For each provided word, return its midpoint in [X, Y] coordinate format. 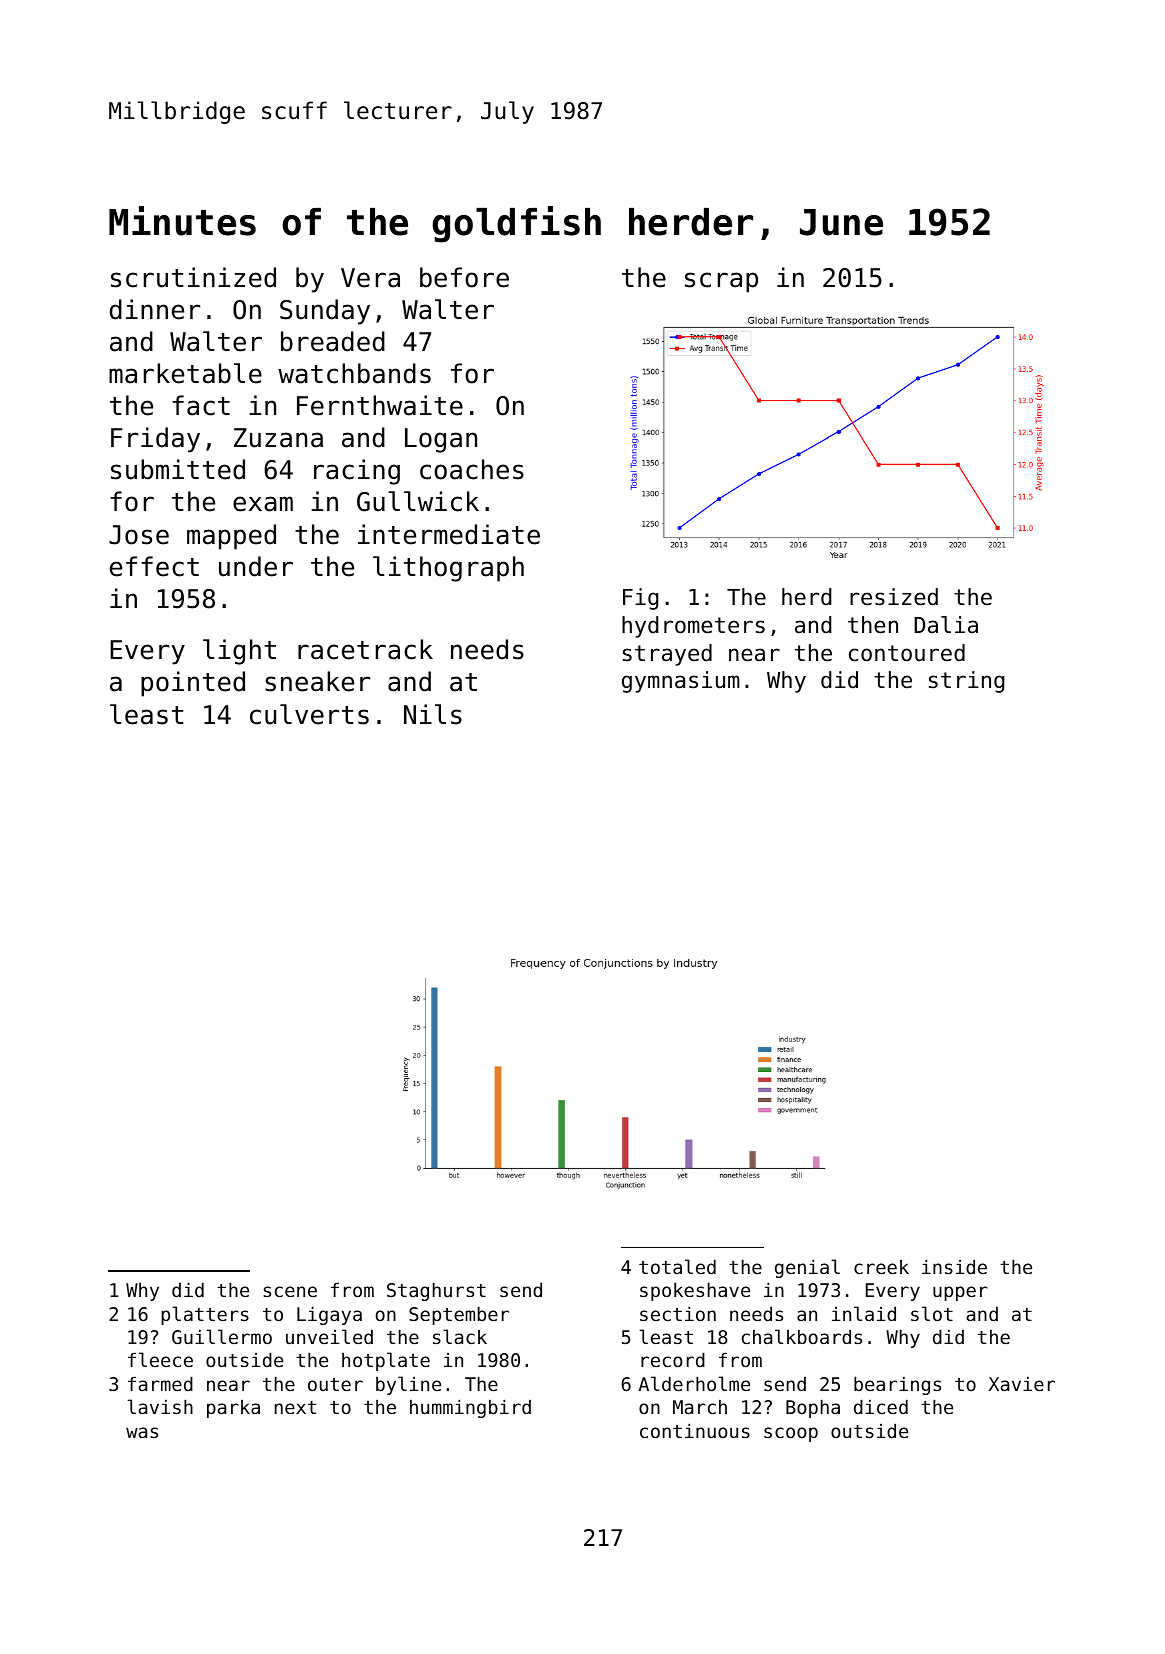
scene [290, 1291]
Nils [433, 714]
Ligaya [329, 1315]
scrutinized [193, 277]
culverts [309, 714]
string [966, 682]
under [256, 566]
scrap [721, 282]
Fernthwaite [380, 405]
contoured [907, 653]
